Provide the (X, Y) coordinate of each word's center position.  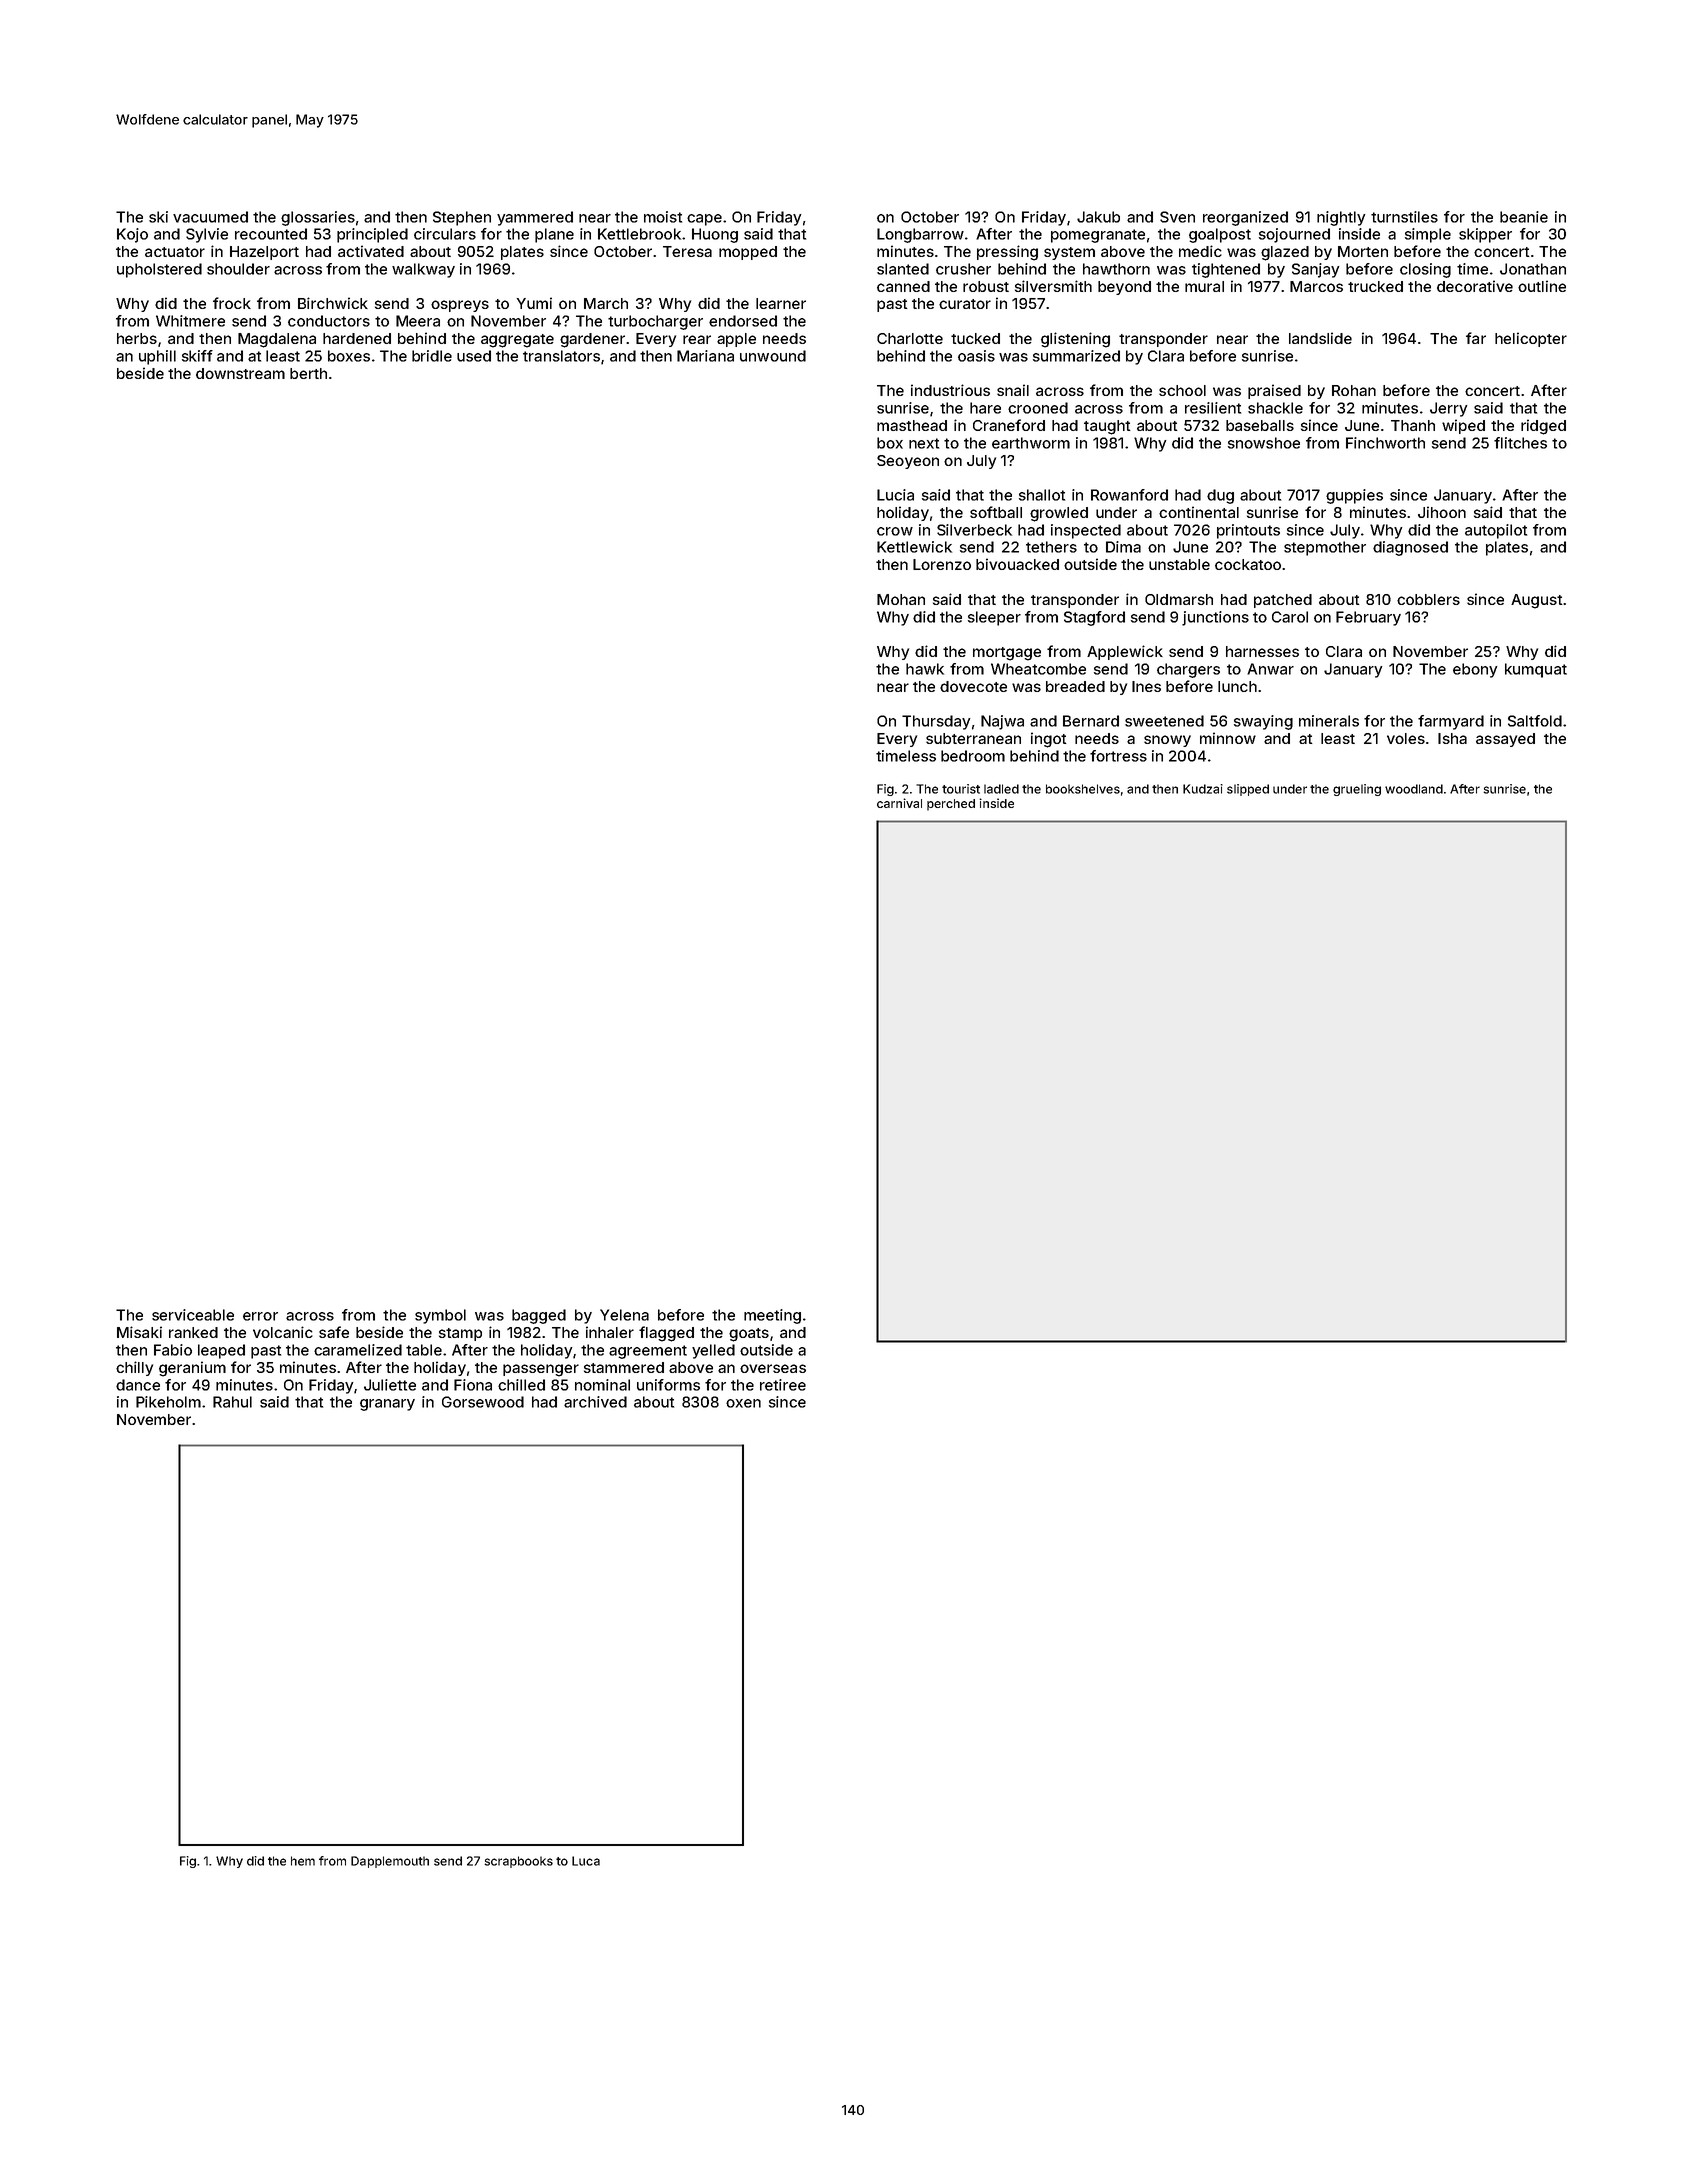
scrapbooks (518, 1862)
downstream (240, 373)
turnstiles (1404, 217)
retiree (783, 1385)
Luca (586, 1861)
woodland (1414, 789)
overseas (773, 1368)
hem (303, 1861)
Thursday (936, 722)
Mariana (705, 356)
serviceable (193, 1315)
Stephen (462, 218)
